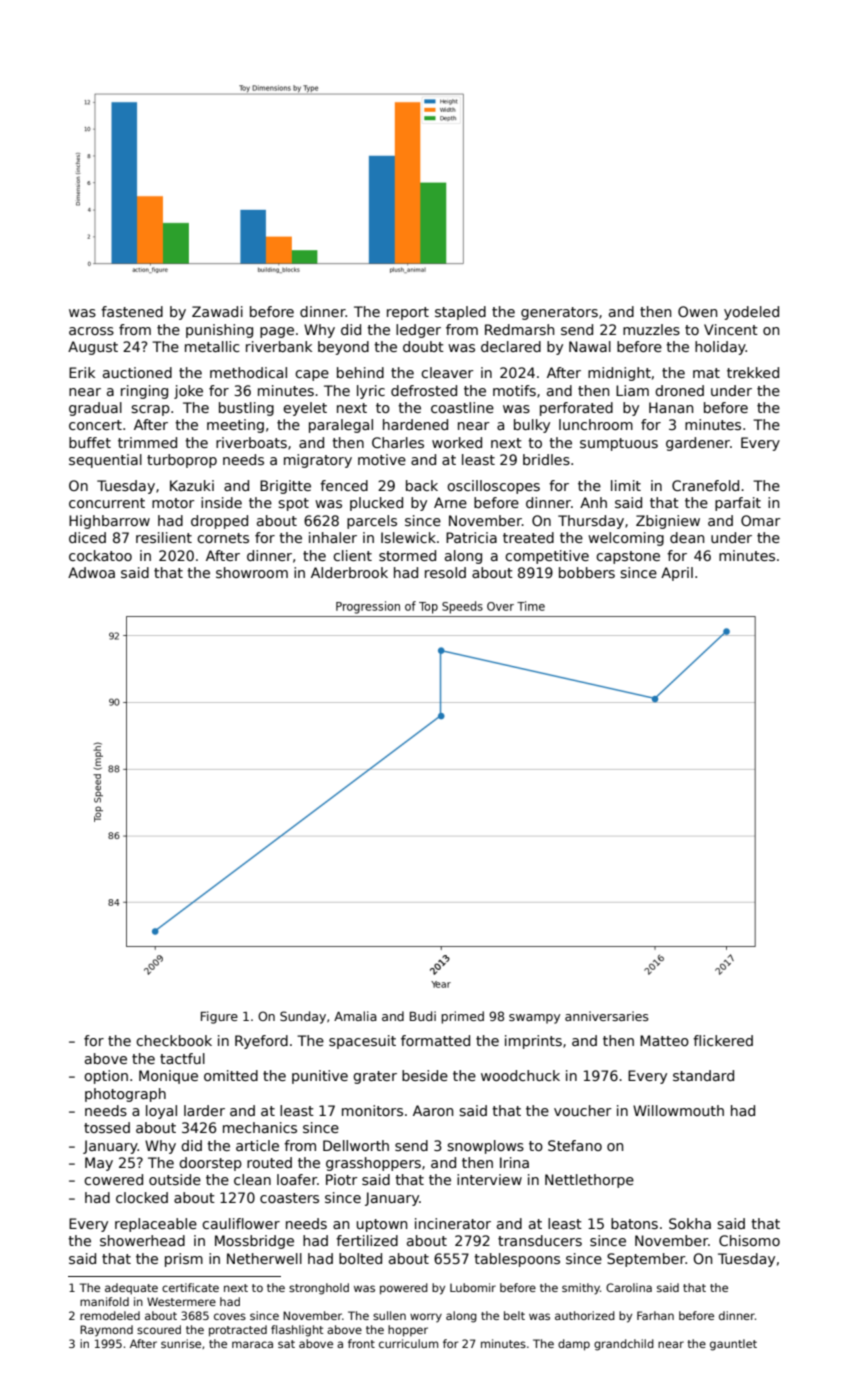 This image has height=1400, width=849. I want to click on sunrise, so click(181, 1343).
